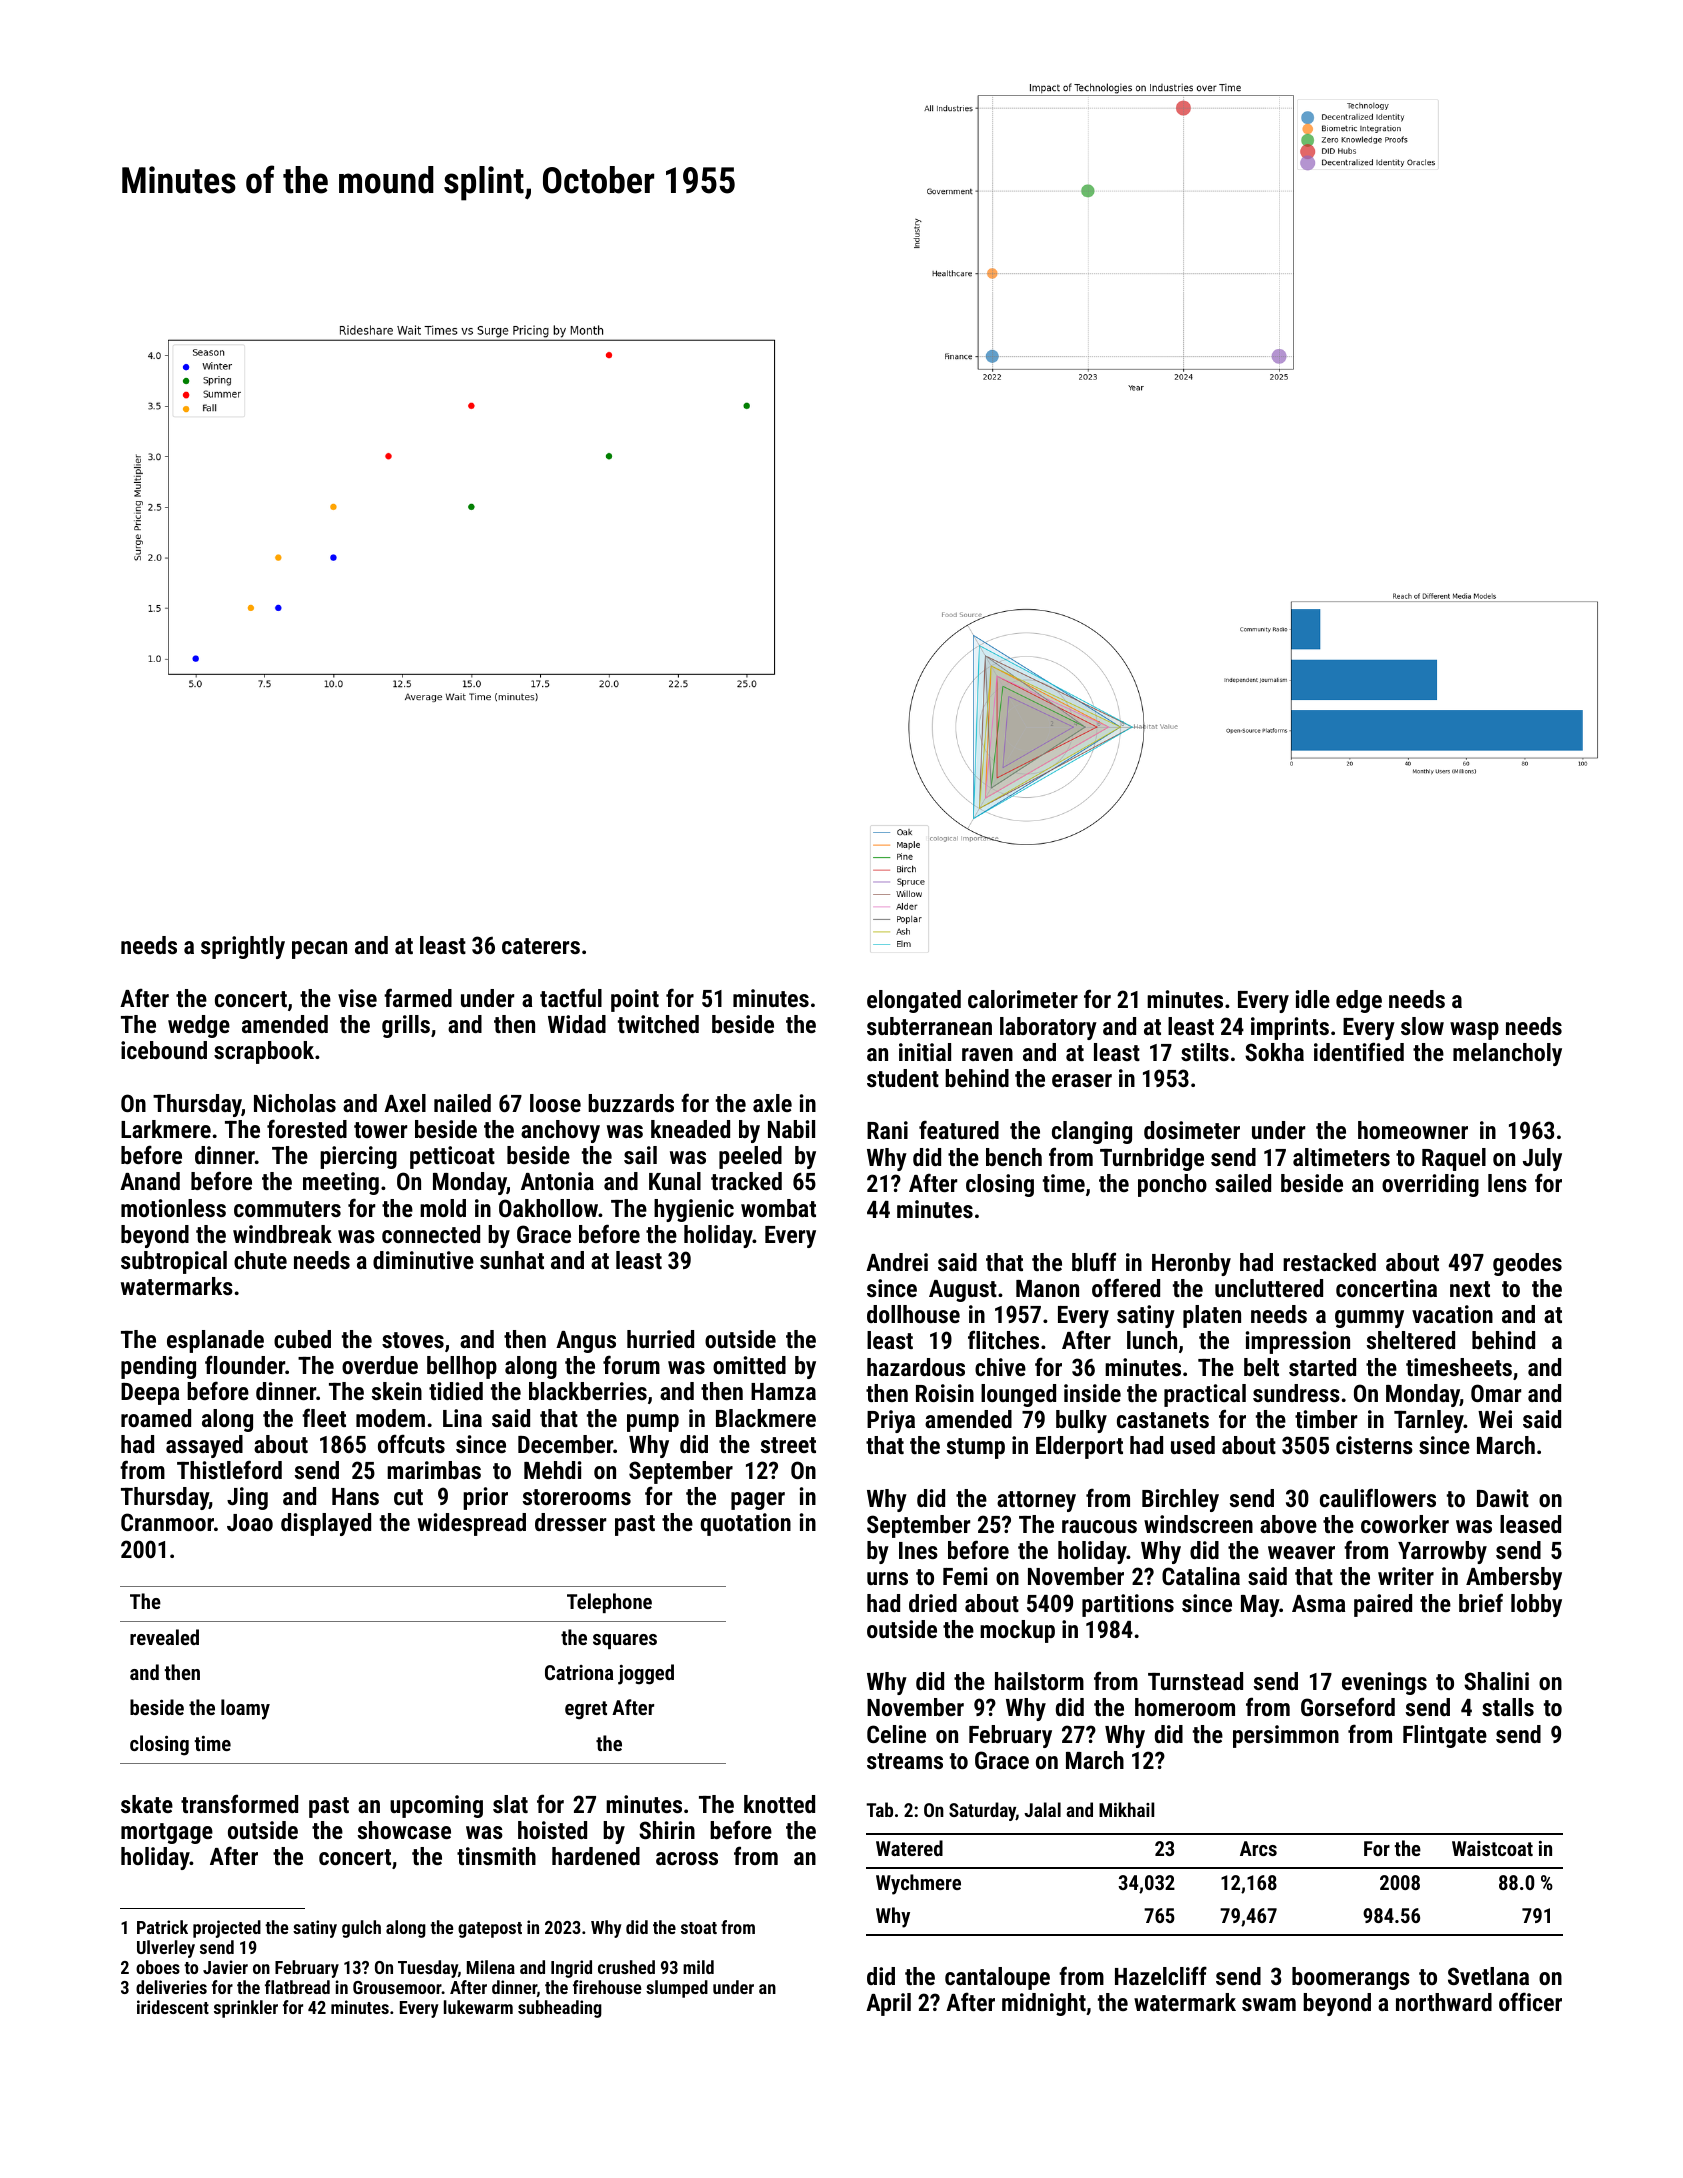  Describe the element at coordinates (173, 2007) in the image. I see `iridescent` at that location.
